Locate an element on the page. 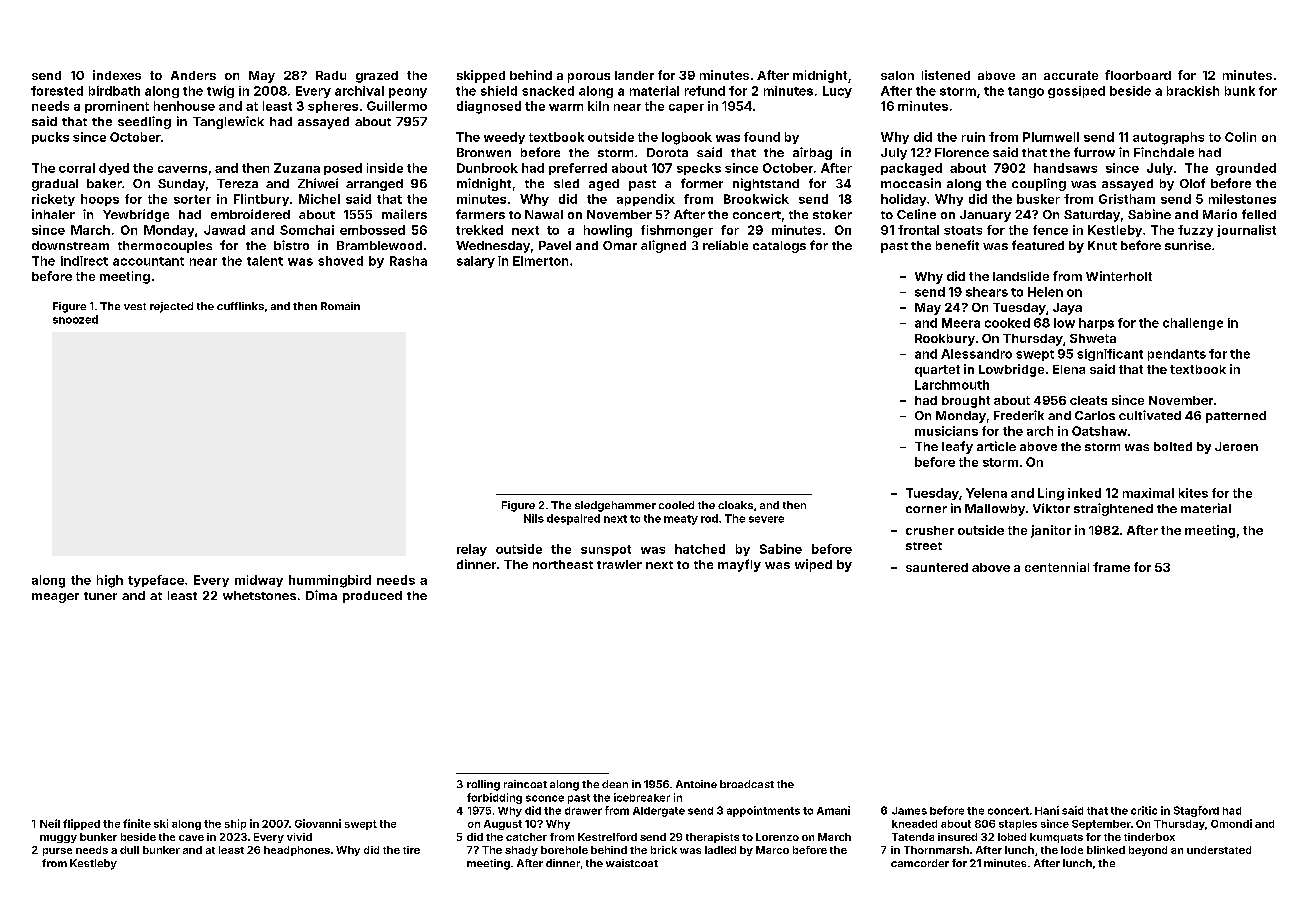 The height and width of the page is (924, 1308). salary is located at coordinates (476, 262).
